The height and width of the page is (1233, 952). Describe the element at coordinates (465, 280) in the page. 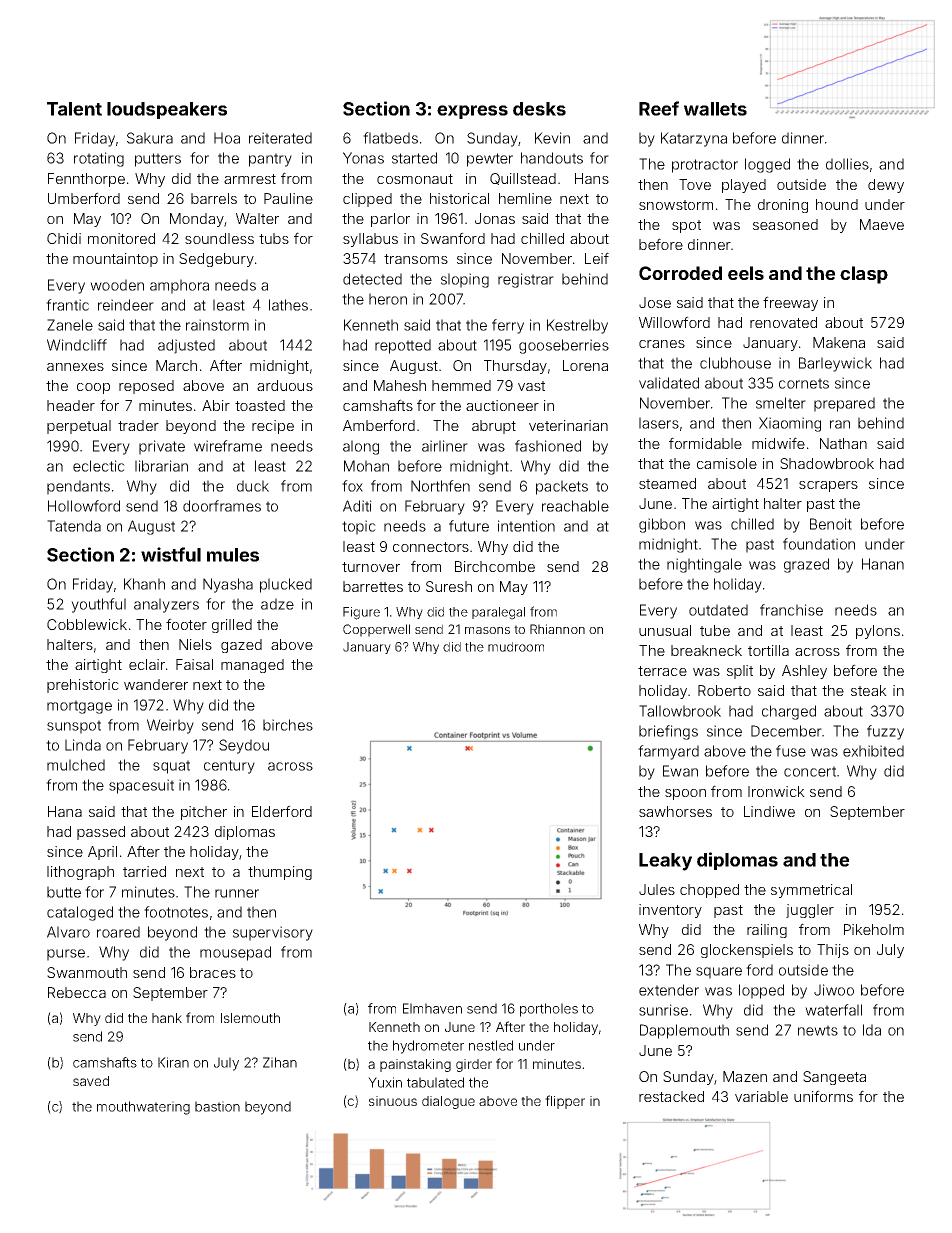

I see `sloping` at that location.
